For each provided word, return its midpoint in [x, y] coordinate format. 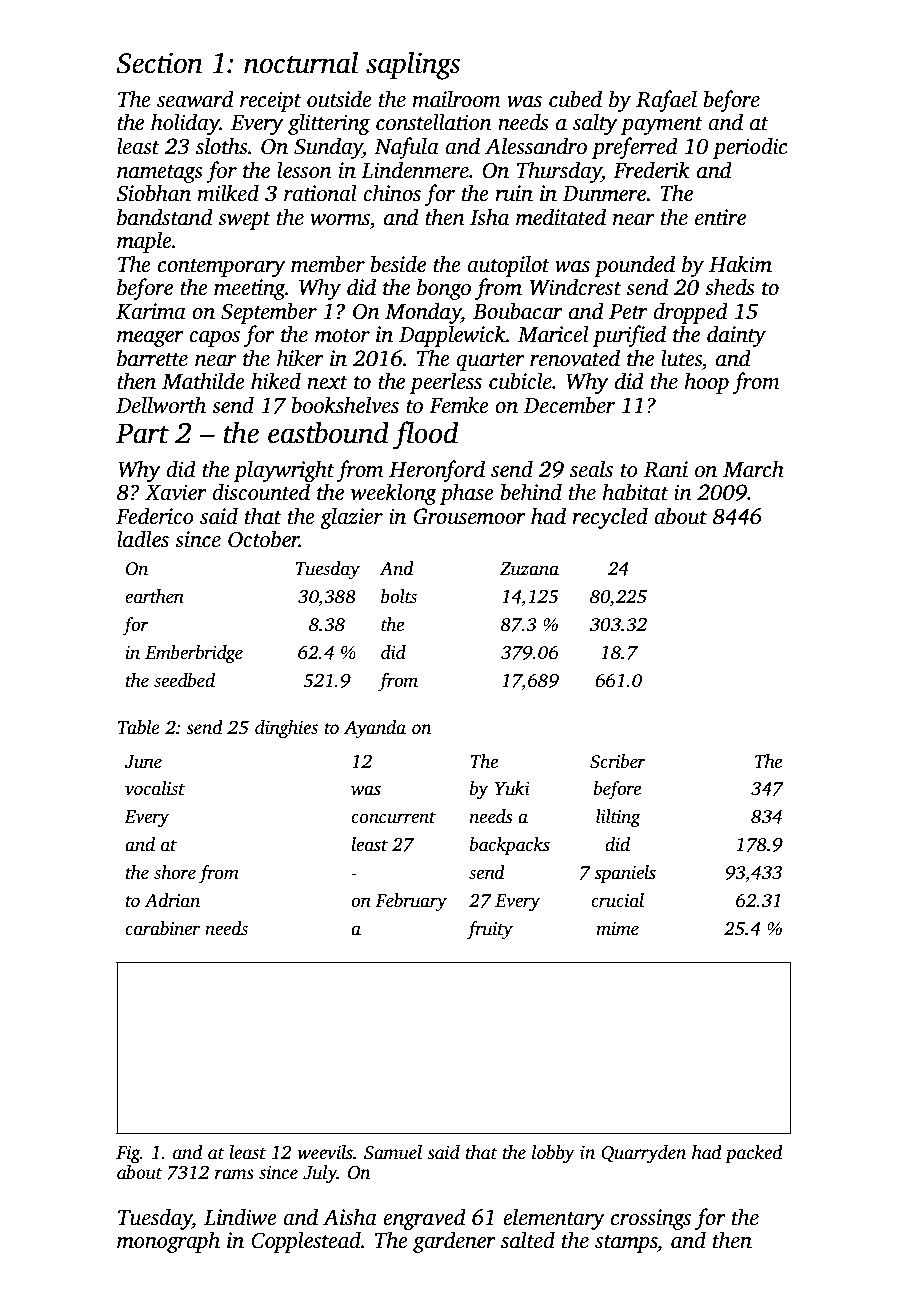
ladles [143, 539]
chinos [392, 193]
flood [425, 435]
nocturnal [301, 62]
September [269, 313]
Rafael [666, 101]
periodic [750, 148]
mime [617, 929]
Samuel [393, 1152]
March [753, 469]
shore [175, 872]
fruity [490, 930]
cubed [575, 99]
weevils [325, 1152]
